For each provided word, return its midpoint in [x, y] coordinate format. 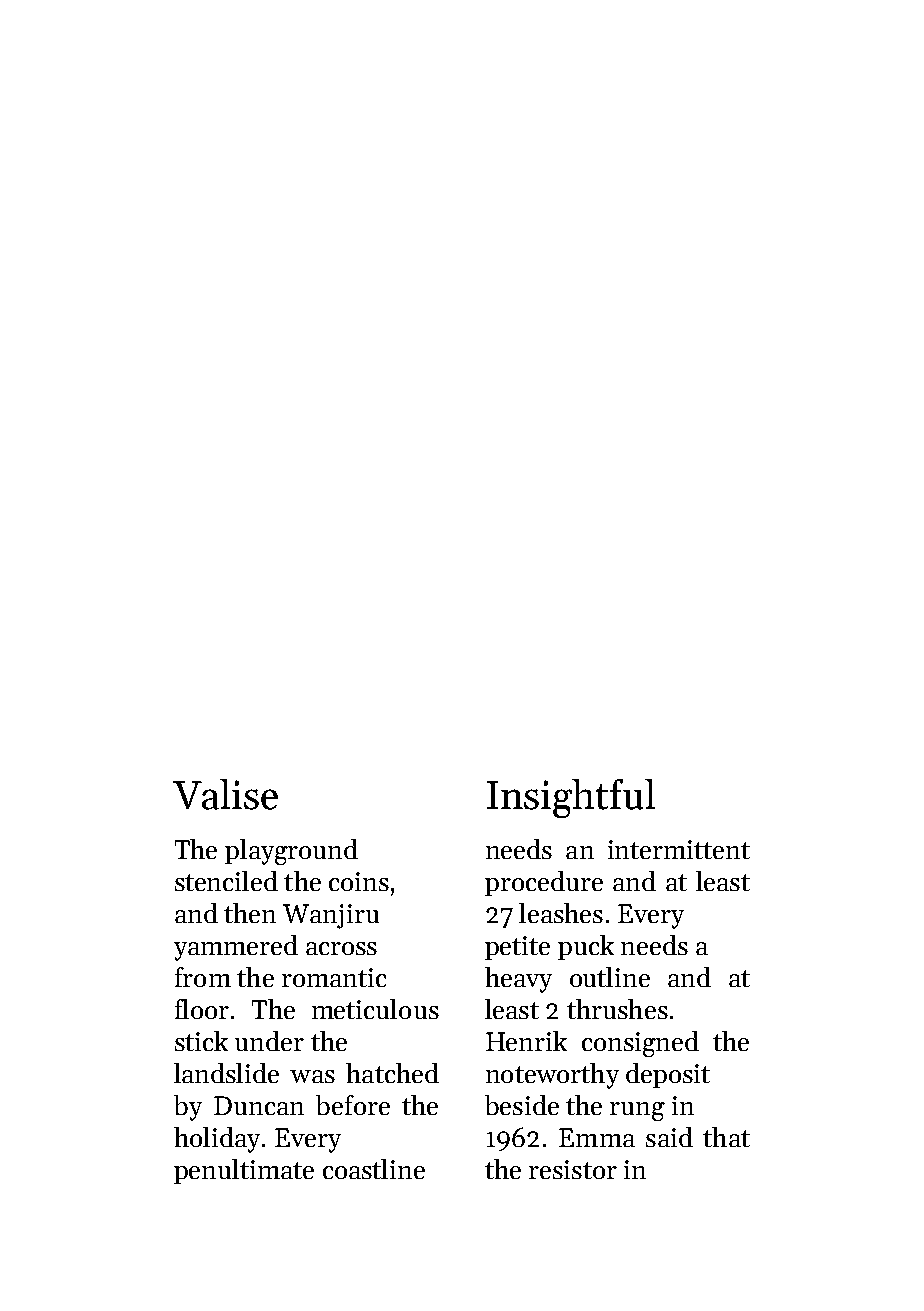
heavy [518, 980]
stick [201, 1041]
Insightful [571, 798]
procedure [544, 883]
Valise [225, 794]
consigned [640, 1044]
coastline [374, 1169]
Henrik [526, 1041]
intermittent [679, 849]
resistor [573, 1169]
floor [202, 1009]
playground [291, 852]
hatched [392, 1073]
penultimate [244, 1171]
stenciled [226, 881]
